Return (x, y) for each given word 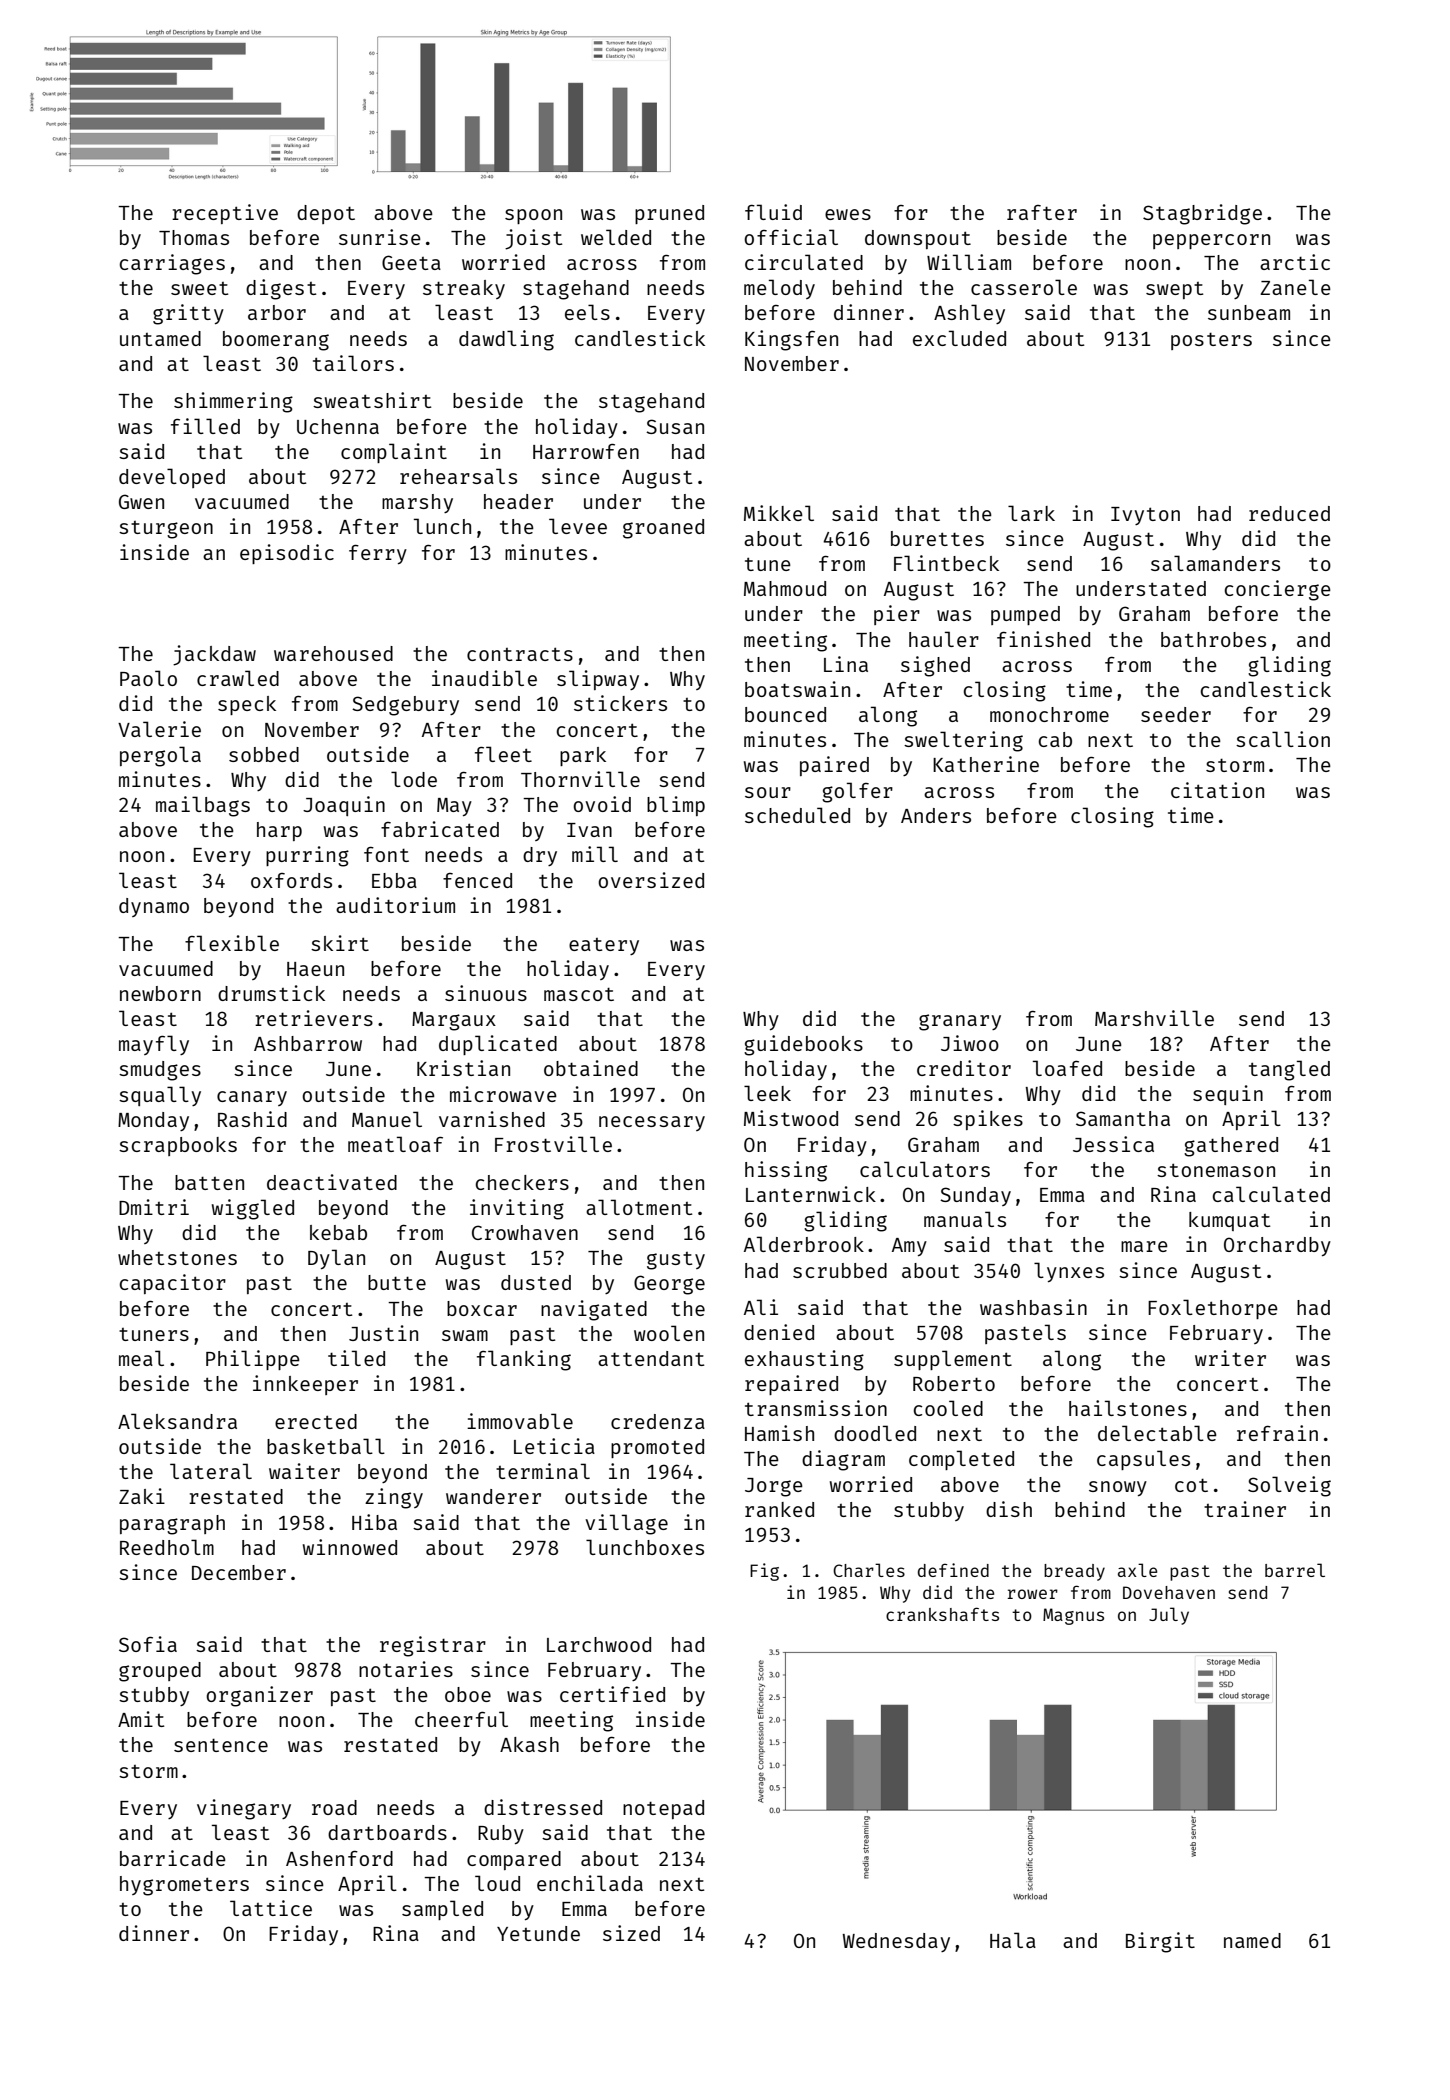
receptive (225, 214)
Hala (1013, 1940)
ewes (848, 214)
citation (1217, 790)
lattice (271, 1908)
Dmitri (154, 1207)
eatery (604, 946)
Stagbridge (1202, 214)
